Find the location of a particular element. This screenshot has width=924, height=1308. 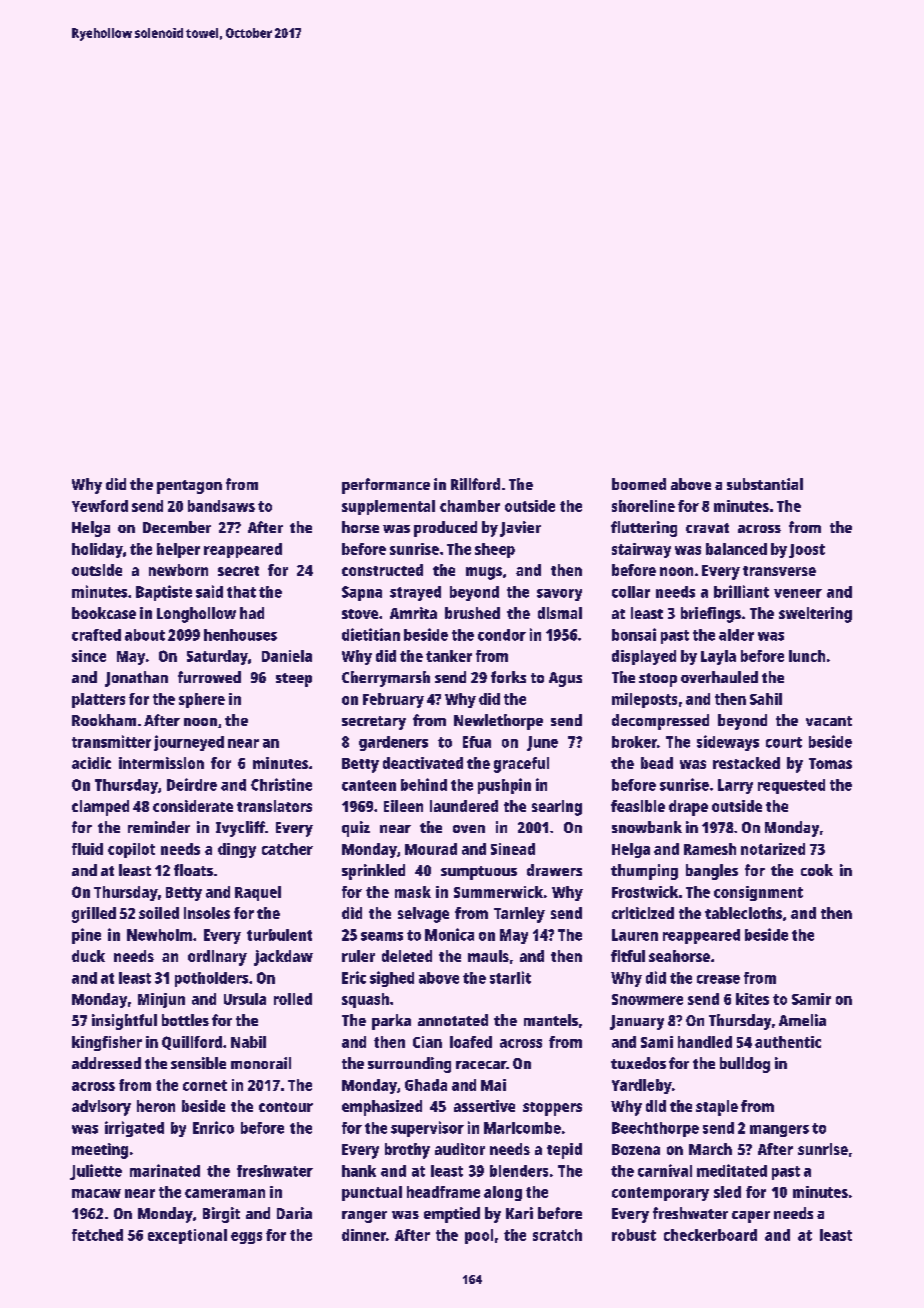

headframe is located at coordinates (443, 1192).
